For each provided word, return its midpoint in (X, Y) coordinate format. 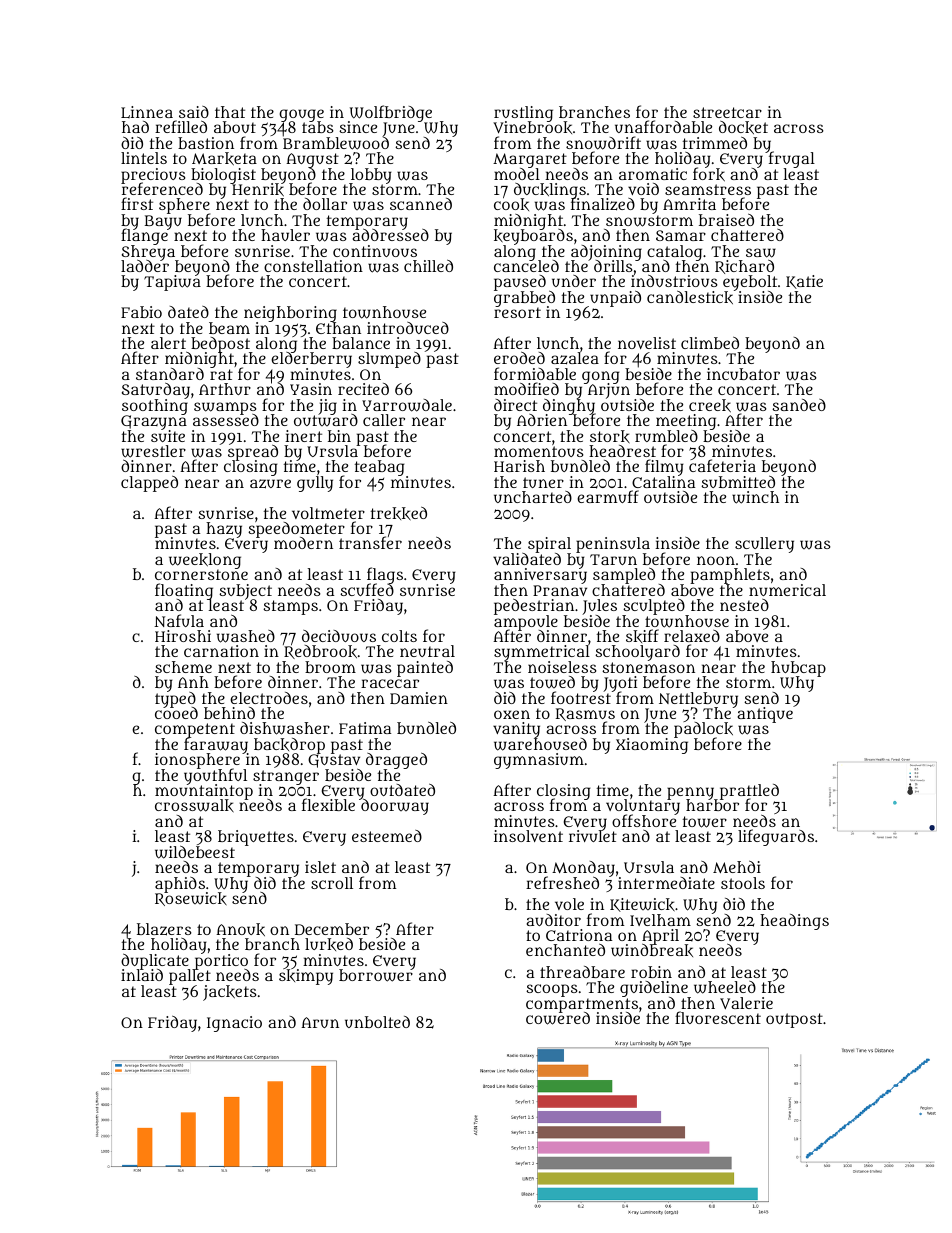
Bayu (163, 222)
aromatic (653, 174)
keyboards (533, 237)
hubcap (798, 669)
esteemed (387, 836)
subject (245, 592)
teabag (379, 468)
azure (270, 484)
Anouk (240, 929)
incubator (743, 374)
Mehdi (737, 867)
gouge (301, 115)
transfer (370, 543)
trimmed (715, 143)
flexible (328, 805)
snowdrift (603, 143)
